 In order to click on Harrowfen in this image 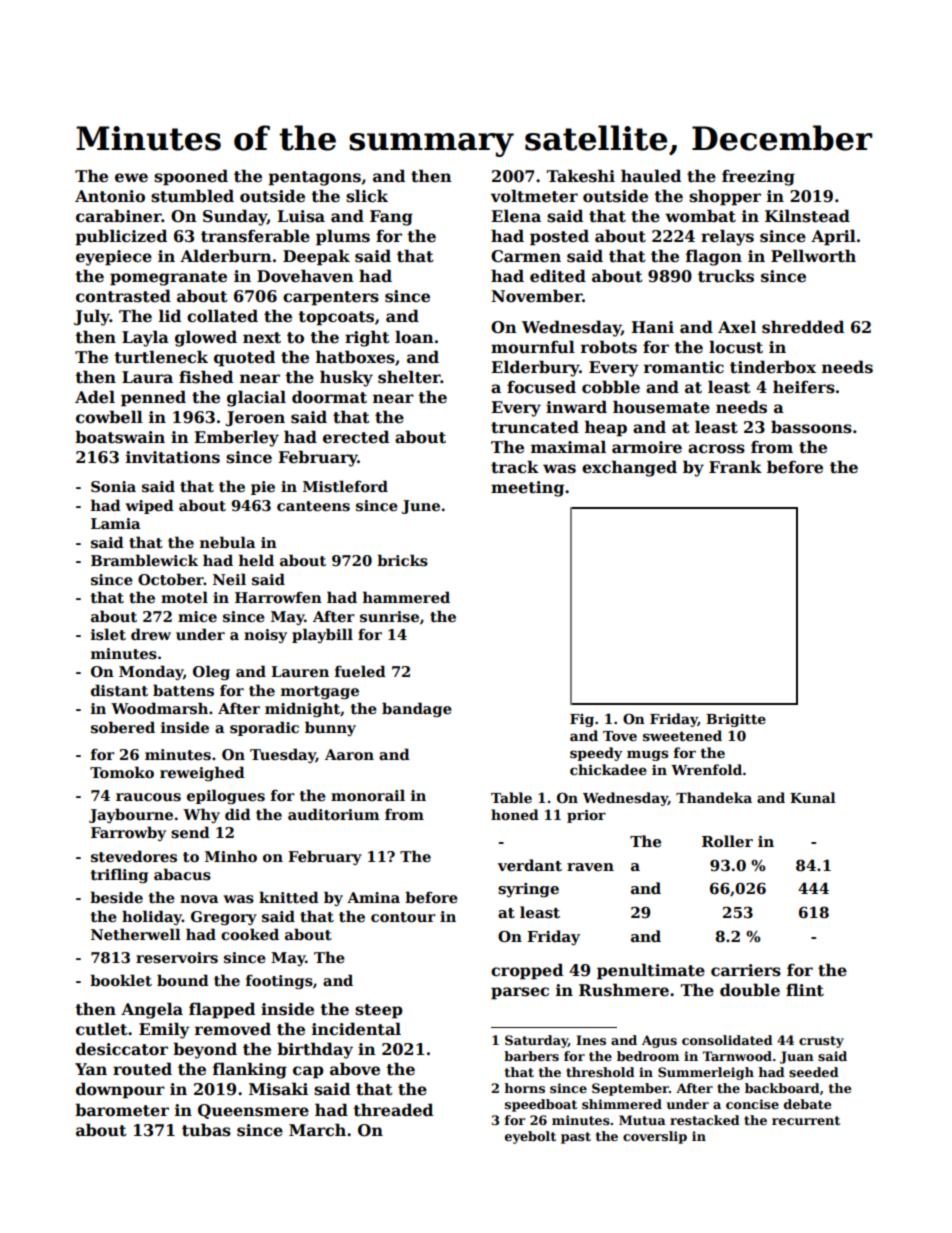, I will do `click(278, 597)`.
